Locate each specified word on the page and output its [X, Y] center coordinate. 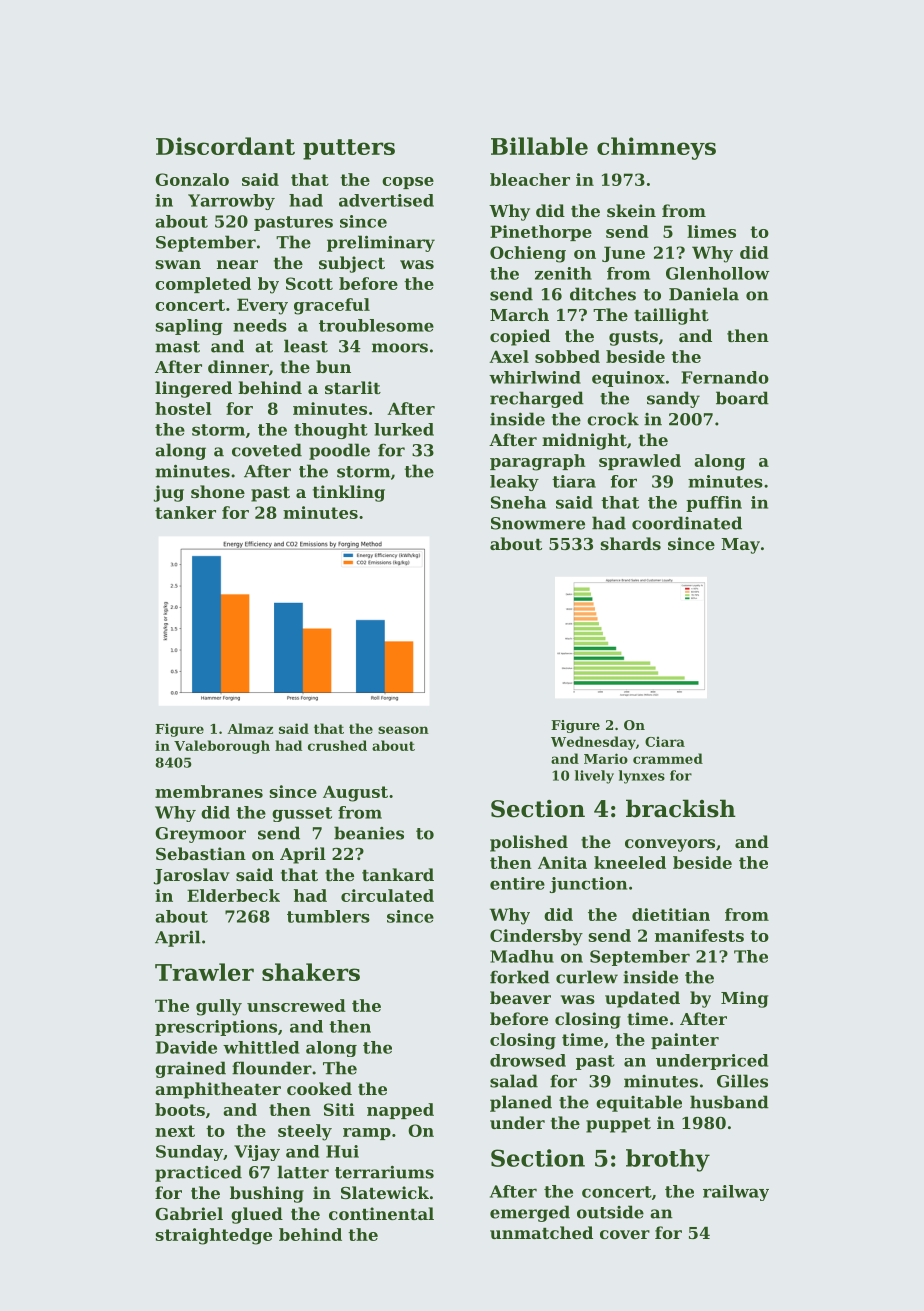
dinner [238, 366]
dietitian [671, 914]
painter [685, 1041]
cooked [319, 1088]
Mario [606, 758]
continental [381, 1213]
